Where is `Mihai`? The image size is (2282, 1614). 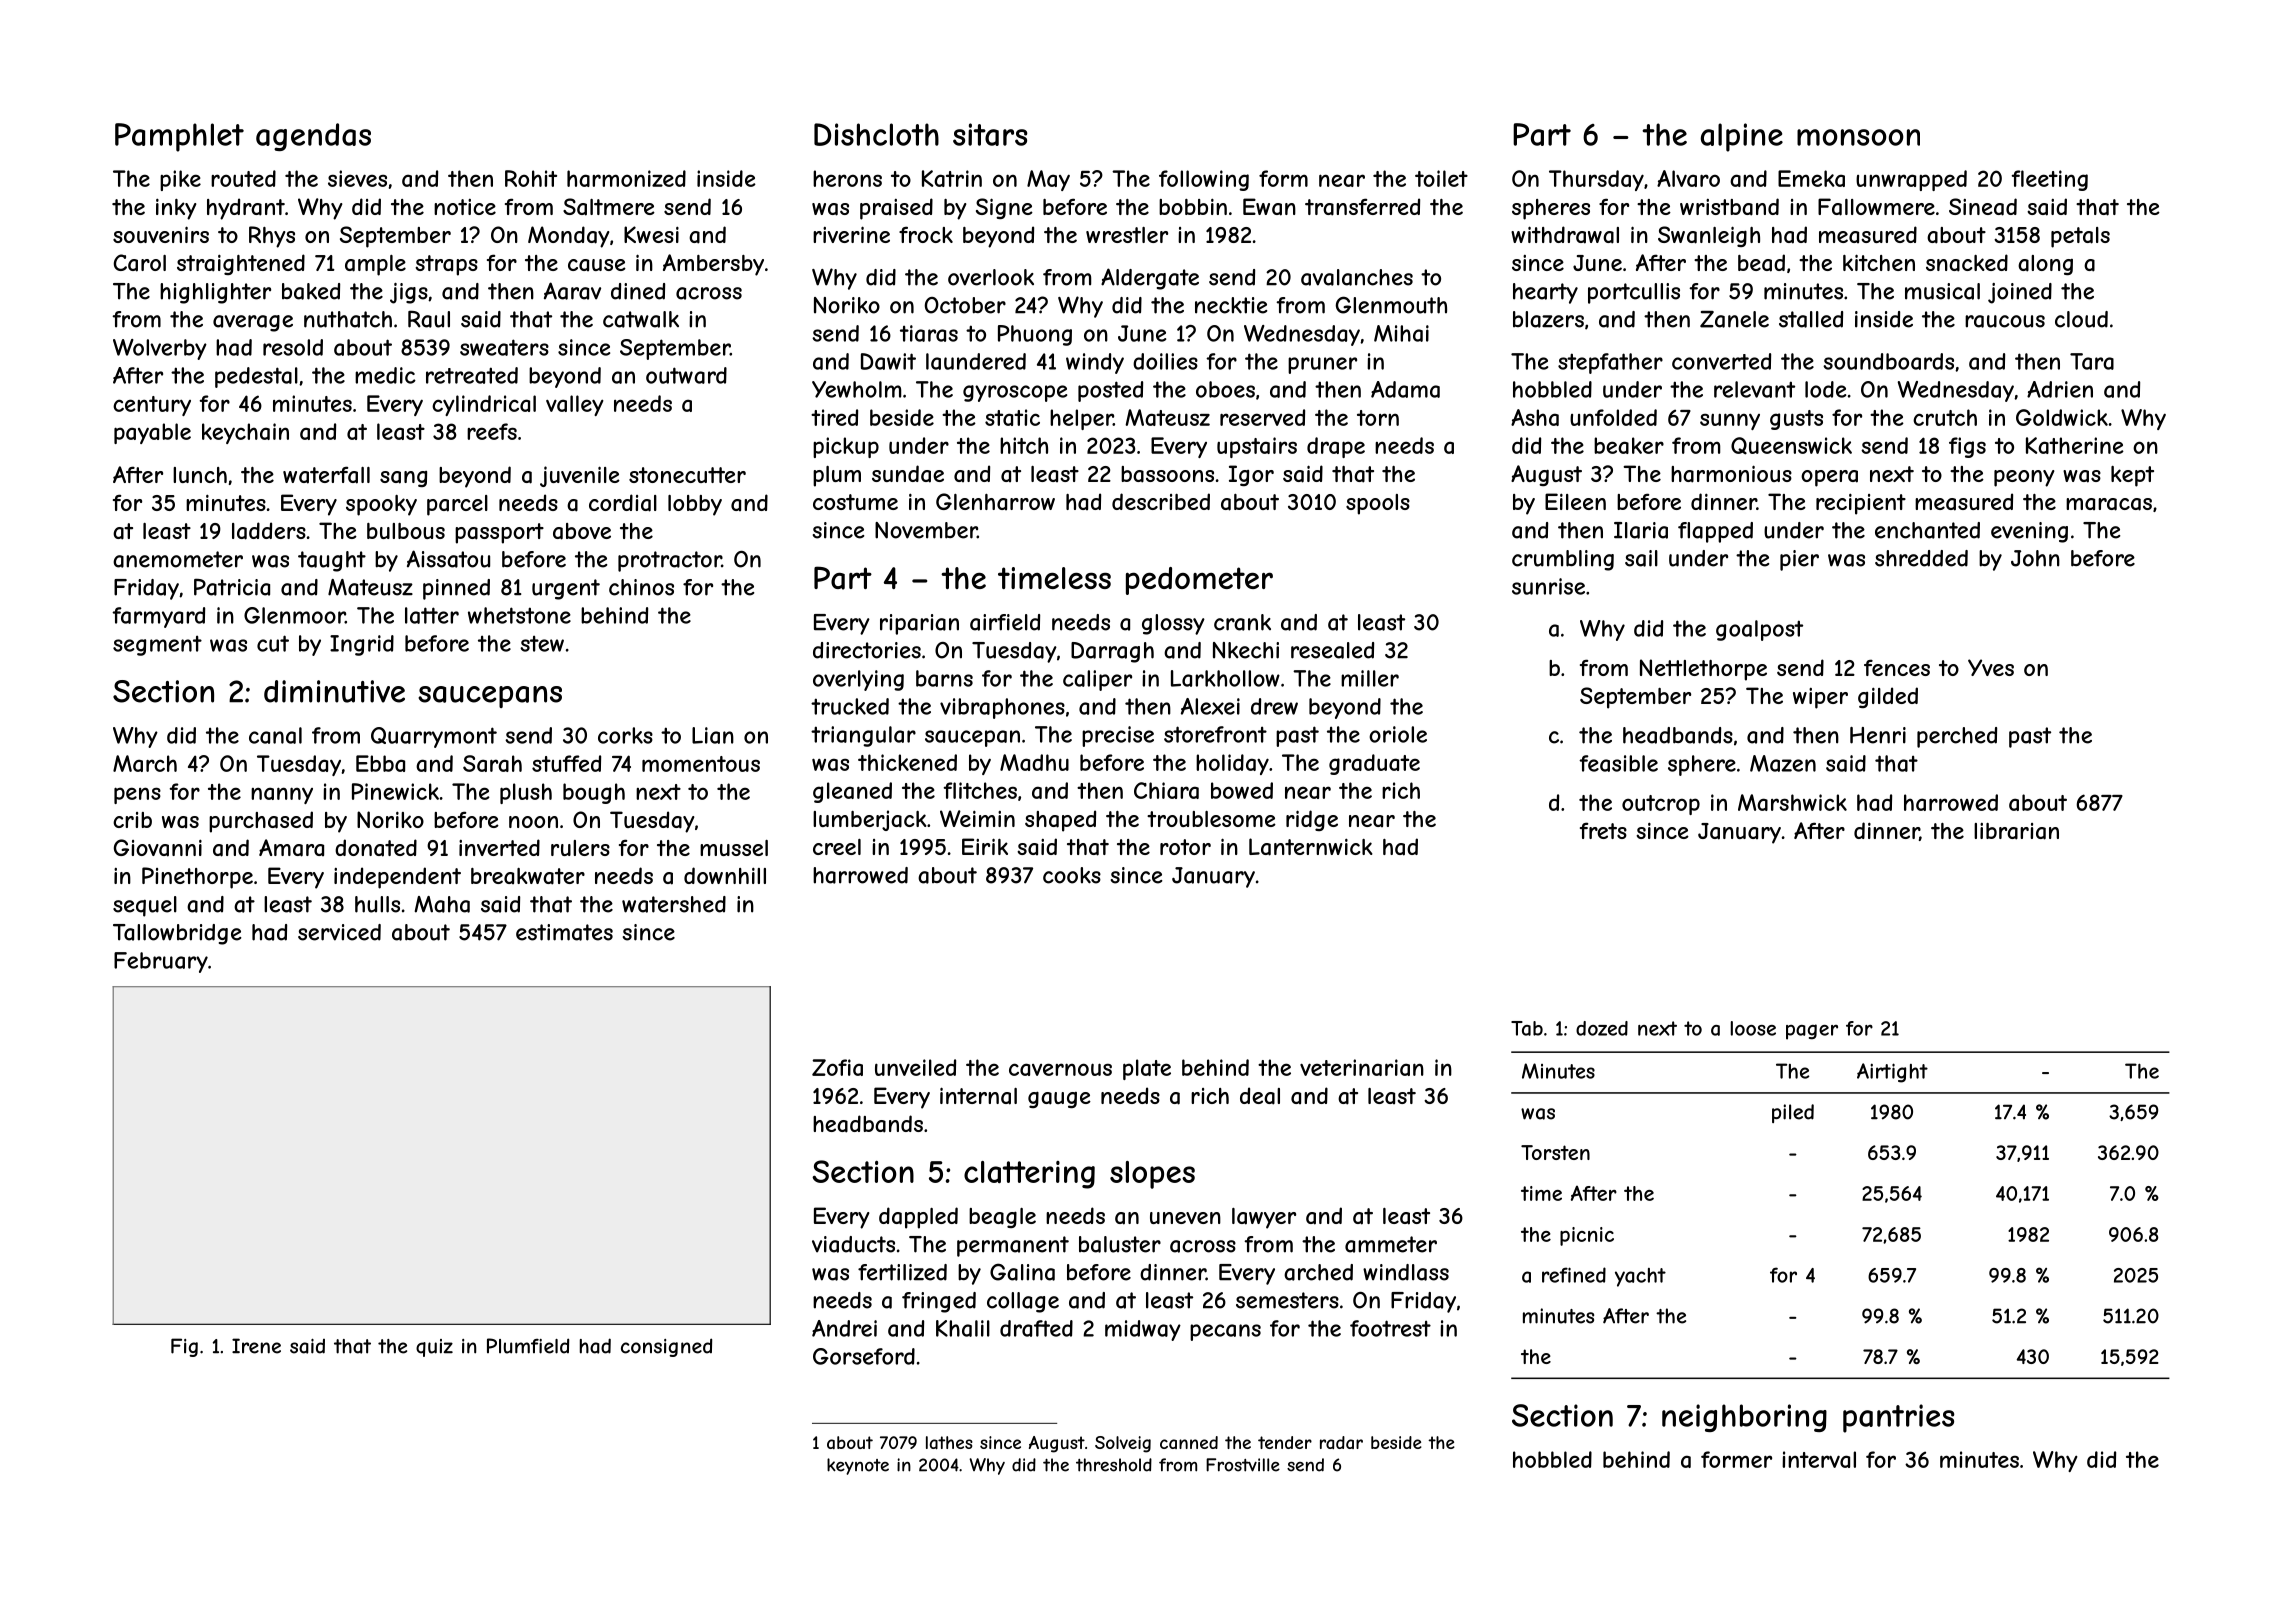
Mihai is located at coordinates (1401, 333).
